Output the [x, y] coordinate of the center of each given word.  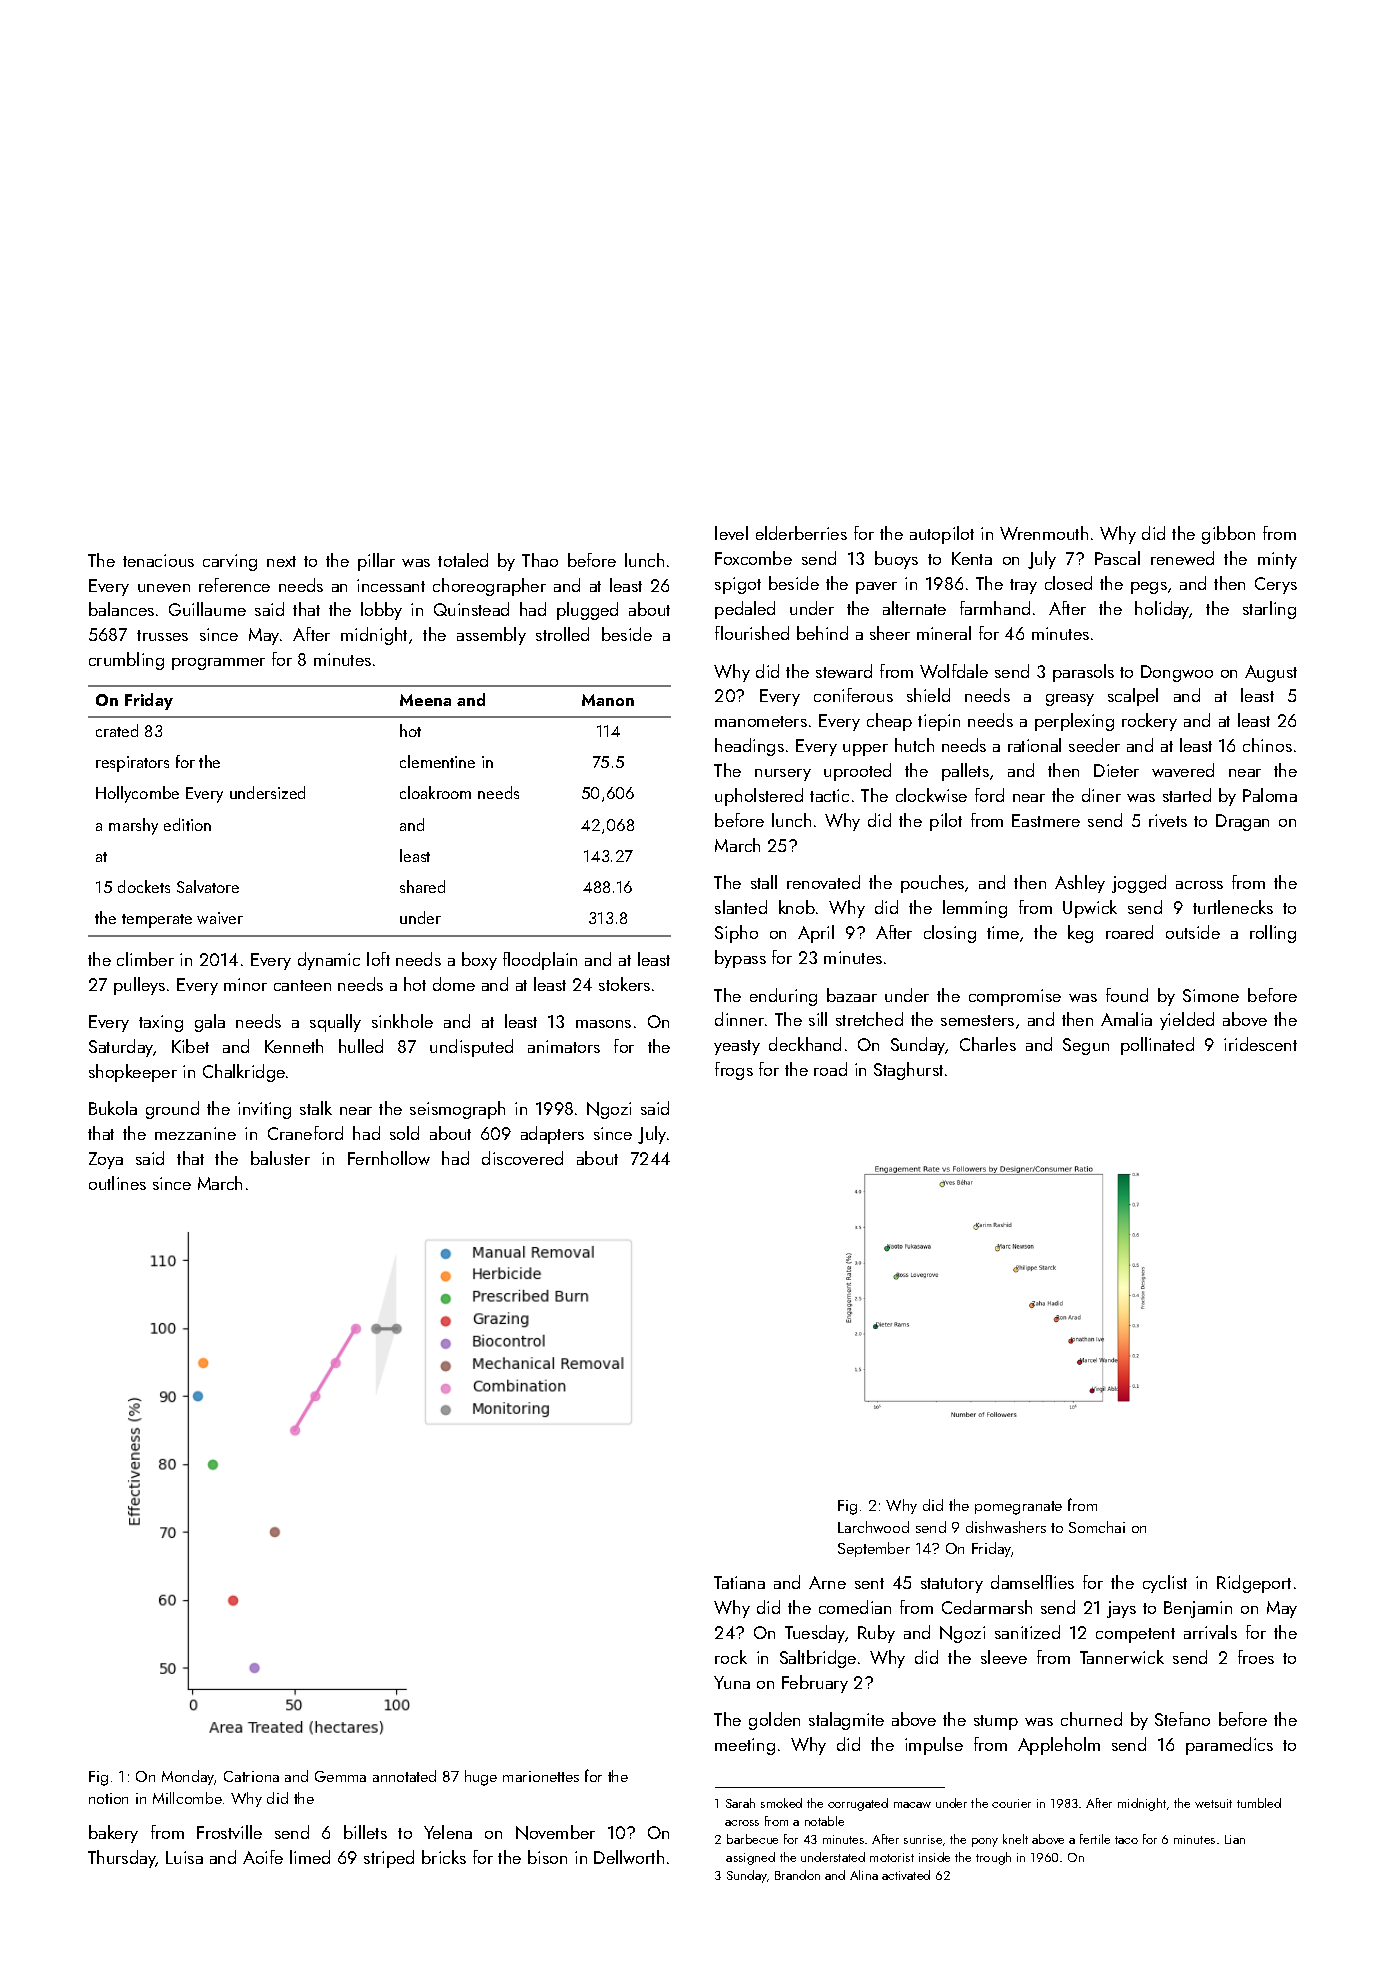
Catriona [251, 1776]
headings [749, 747]
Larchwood [873, 1527]
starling [1269, 610]
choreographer [489, 587]
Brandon [797, 1875]
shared [422, 886]
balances [121, 609]
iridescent [1260, 1044]
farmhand [995, 608]
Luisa [184, 1857]
